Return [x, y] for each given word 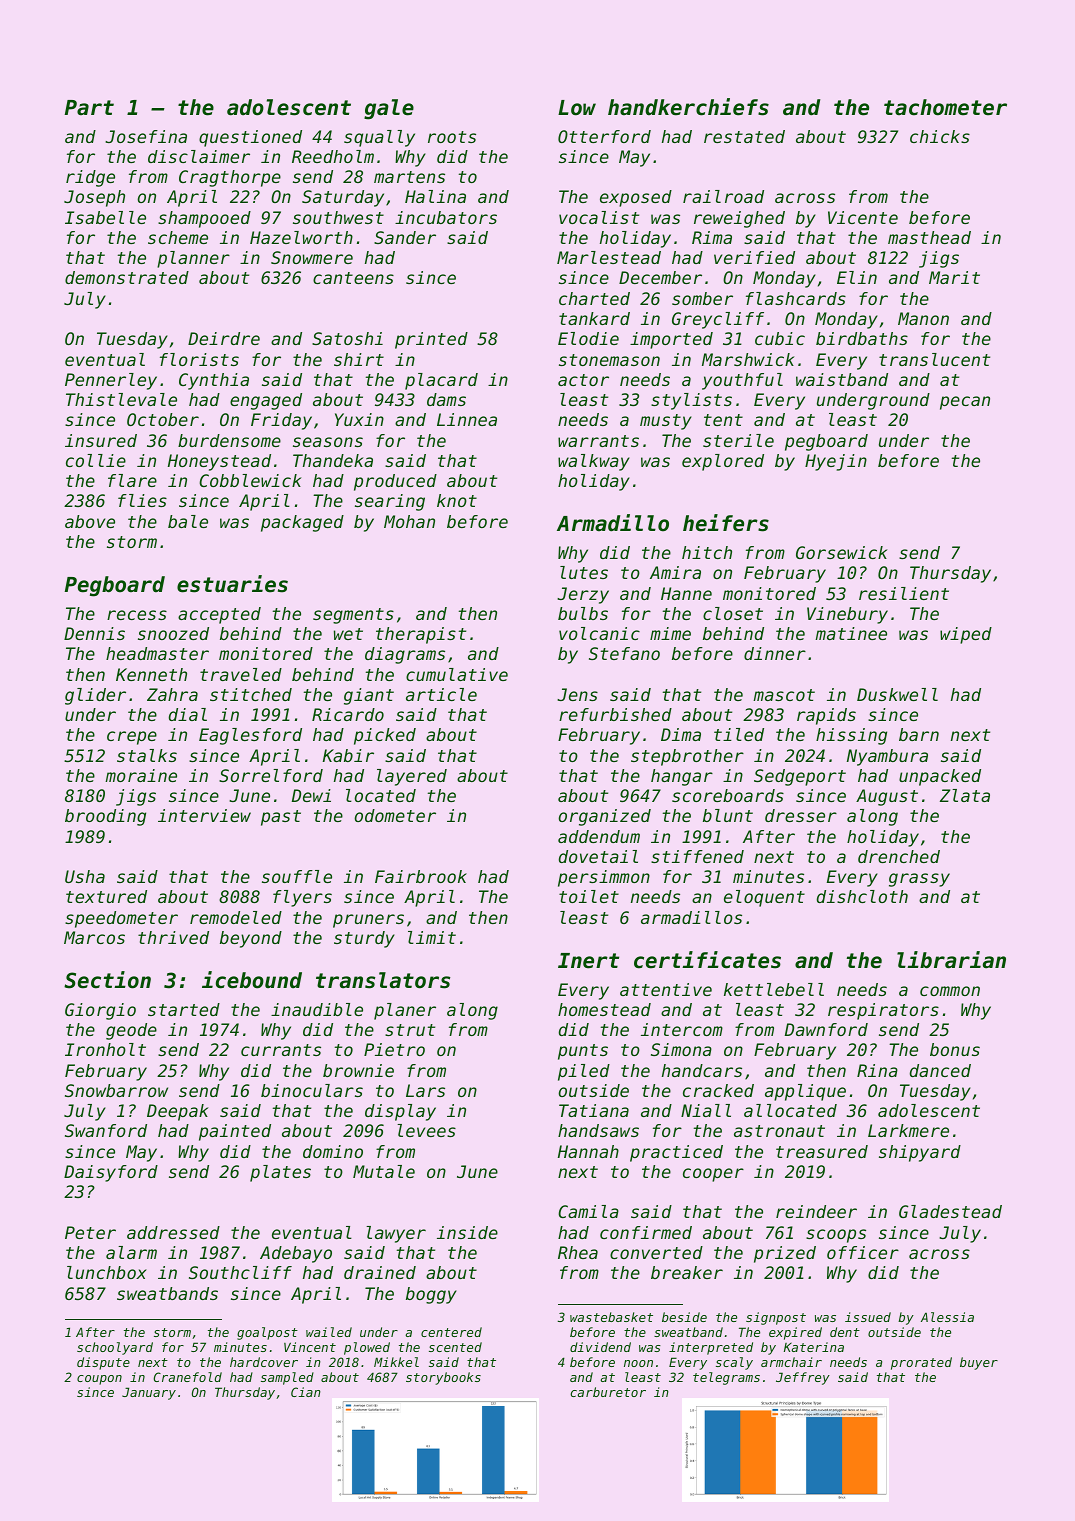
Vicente [863, 217]
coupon [99, 1380]
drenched [899, 856]
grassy [919, 880]
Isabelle [105, 217]
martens [409, 177]
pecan [965, 403]
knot [457, 500]
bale [188, 521]
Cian [306, 1392]
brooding [105, 817]
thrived [173, 937]
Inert [588, 961]
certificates [707, 960]
